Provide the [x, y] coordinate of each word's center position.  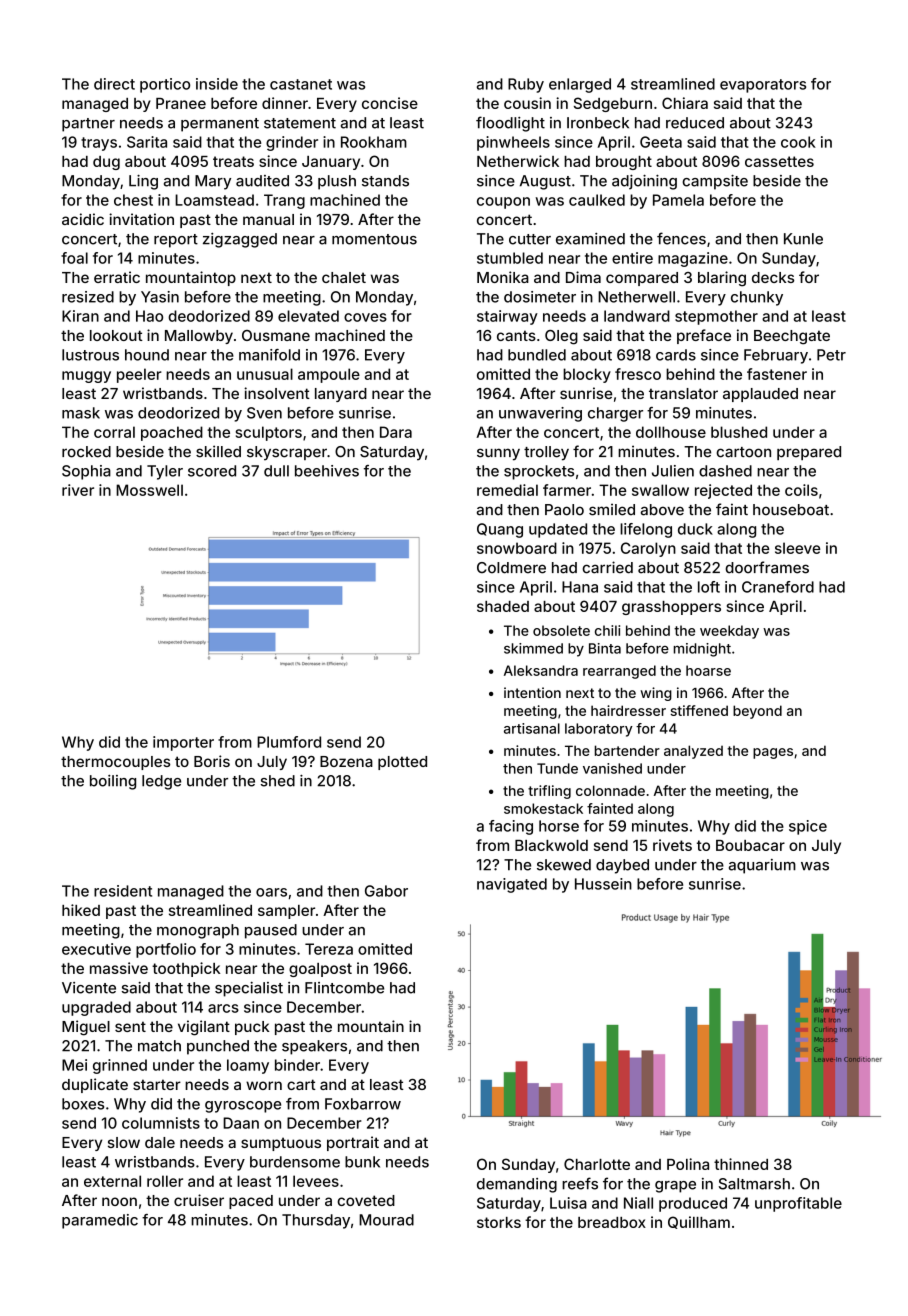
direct [114, 84]
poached [172, 433]
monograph [198, 931]
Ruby [526, 85]
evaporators [763, 86]
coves [365, 317]
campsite [715, 182]
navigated [512, 885]
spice [808, 827]
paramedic [100, 1221]
